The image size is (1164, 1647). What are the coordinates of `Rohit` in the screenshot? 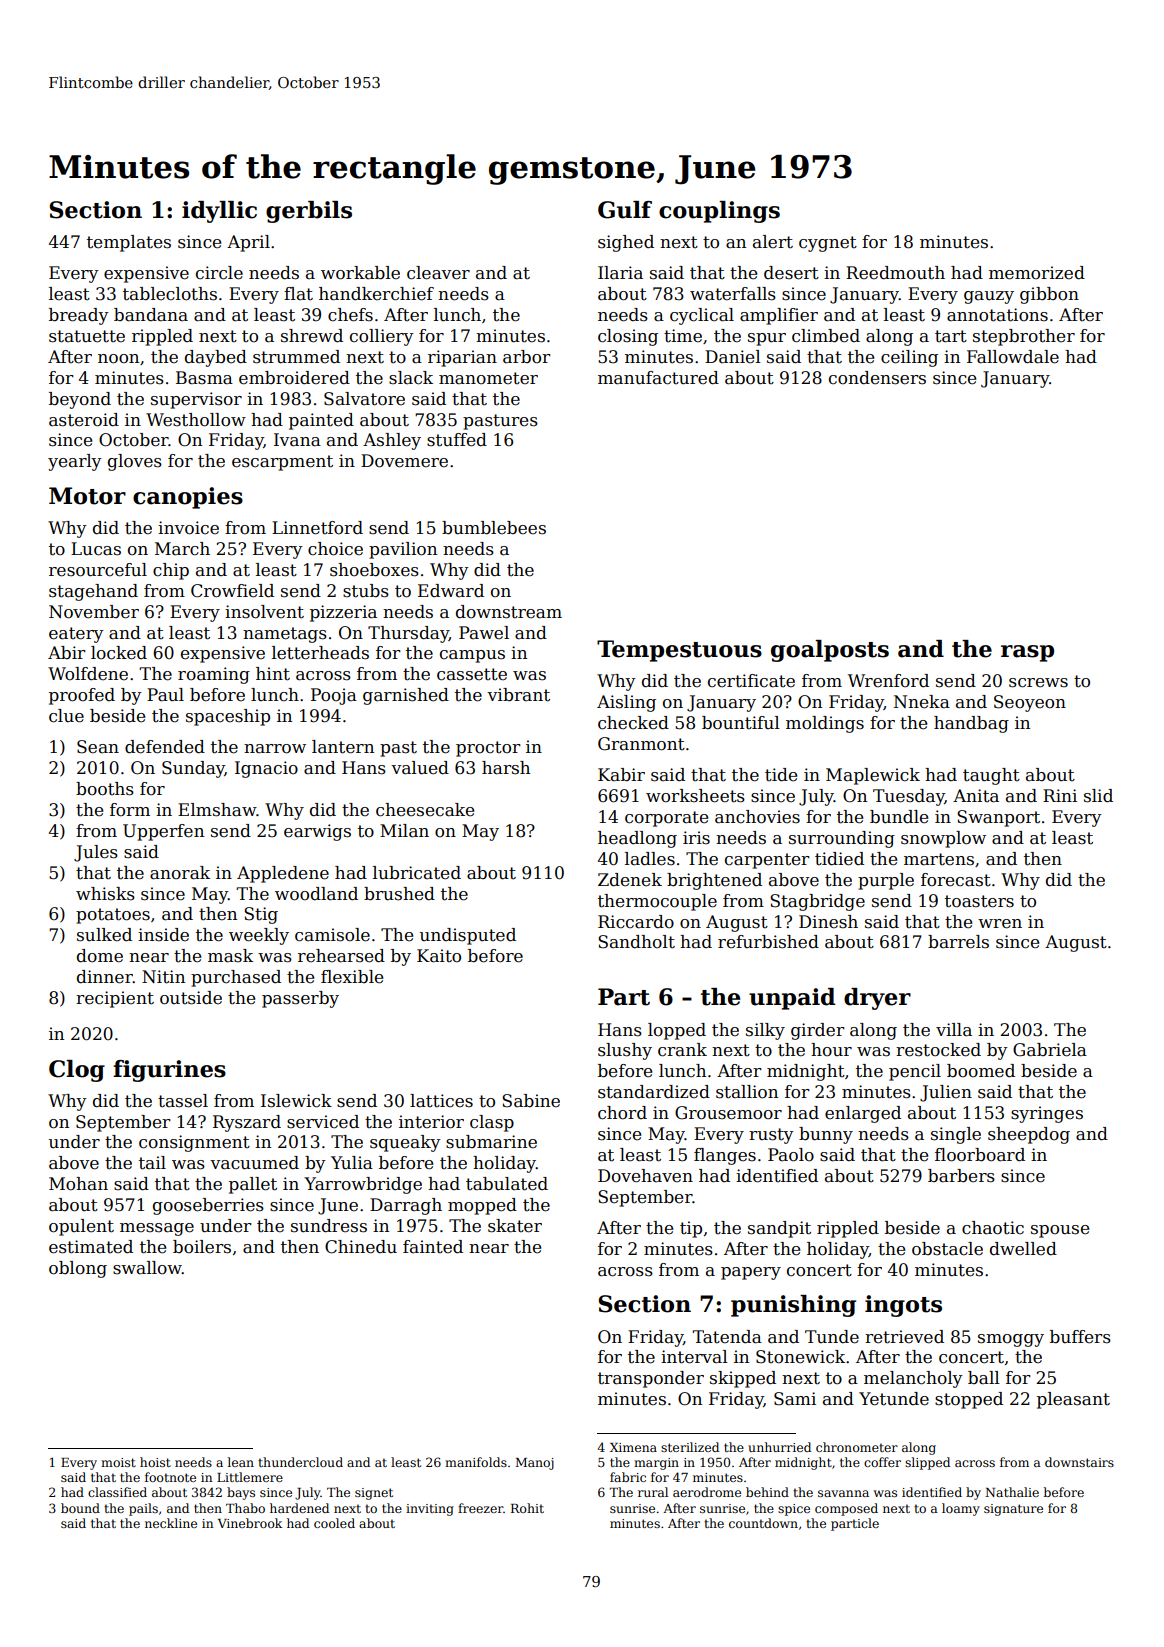 It's located at (527, 1508).
